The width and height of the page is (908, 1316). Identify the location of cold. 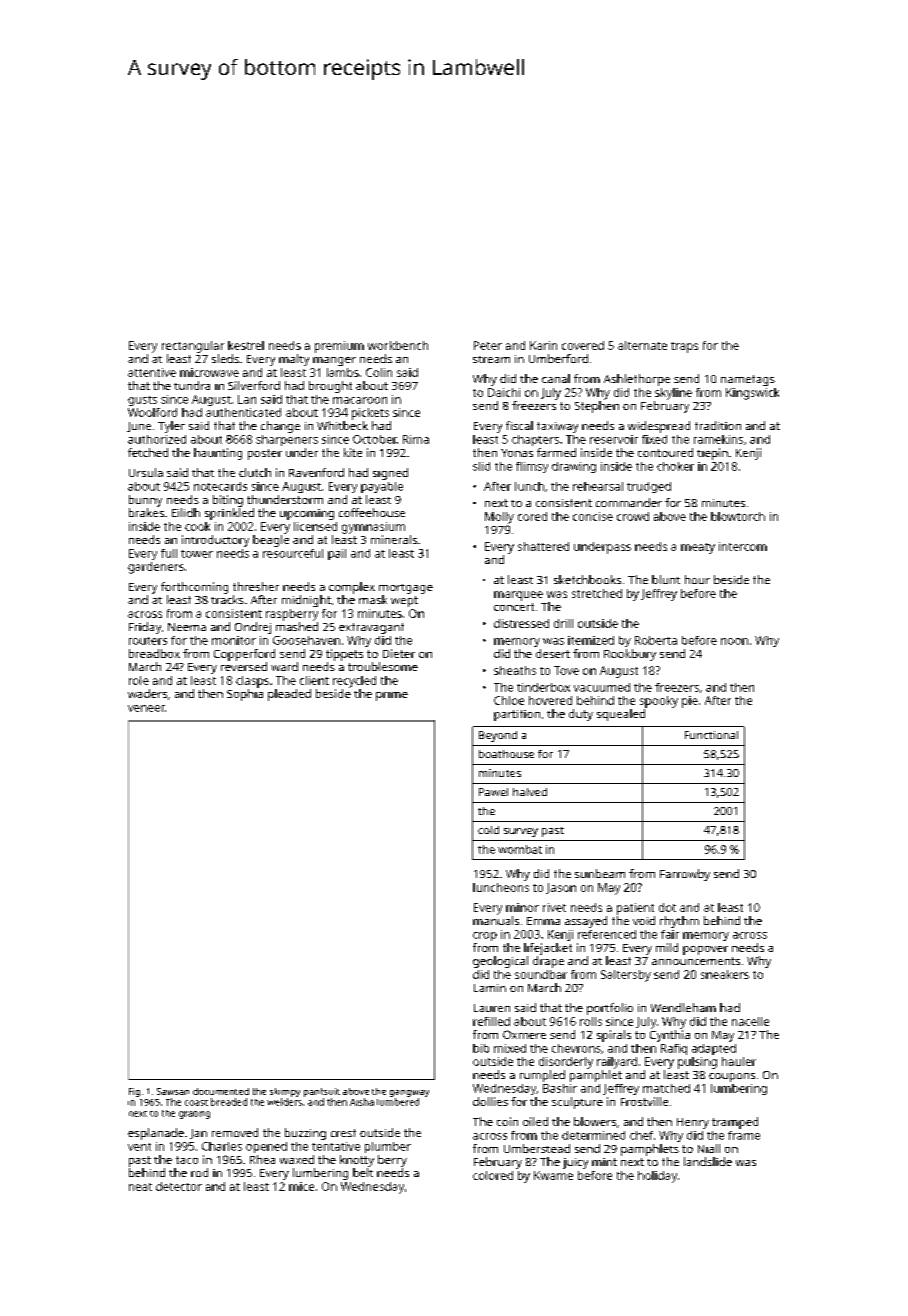
(488, 830).
